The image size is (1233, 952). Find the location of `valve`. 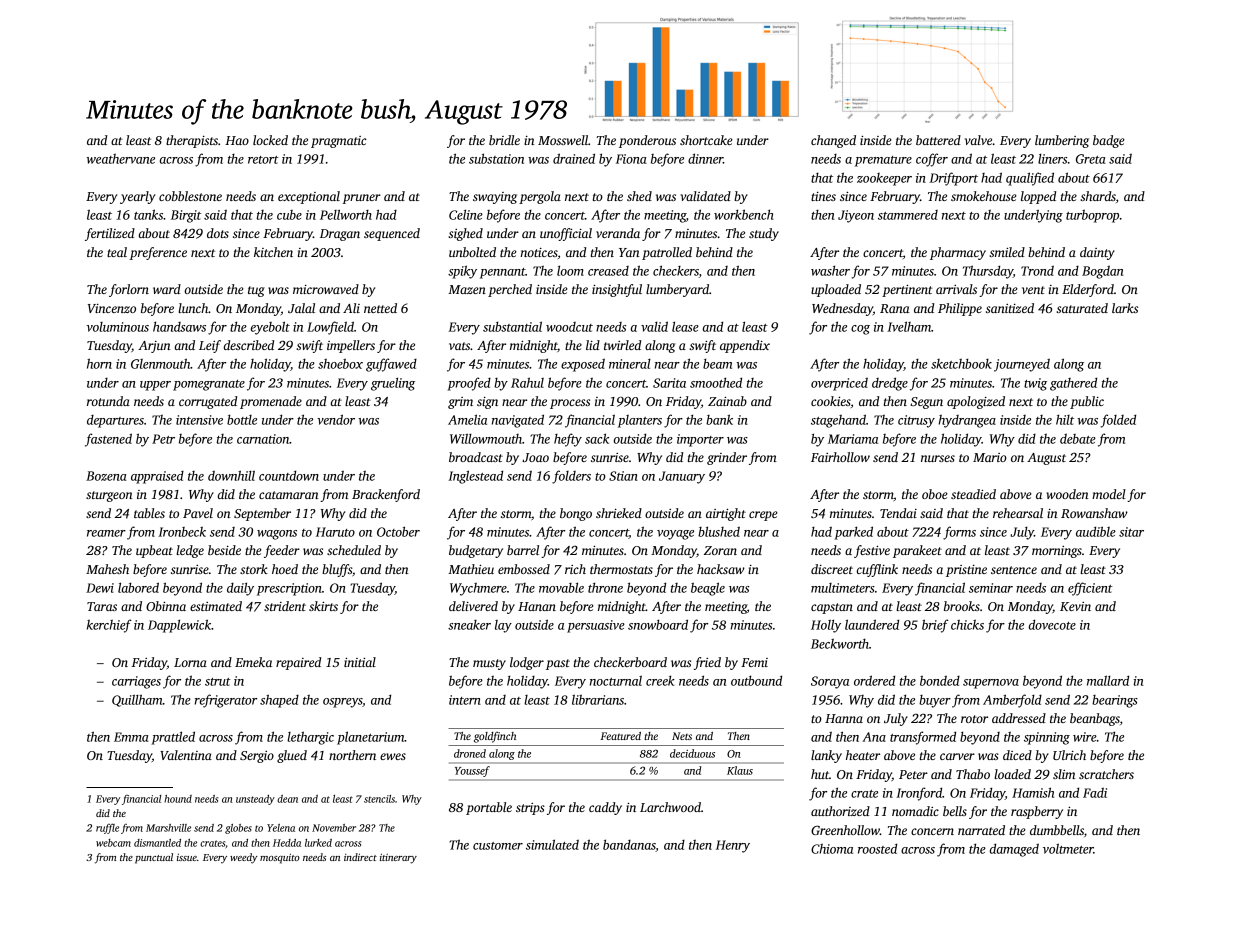

valve is located at coordinates (978, 140).
